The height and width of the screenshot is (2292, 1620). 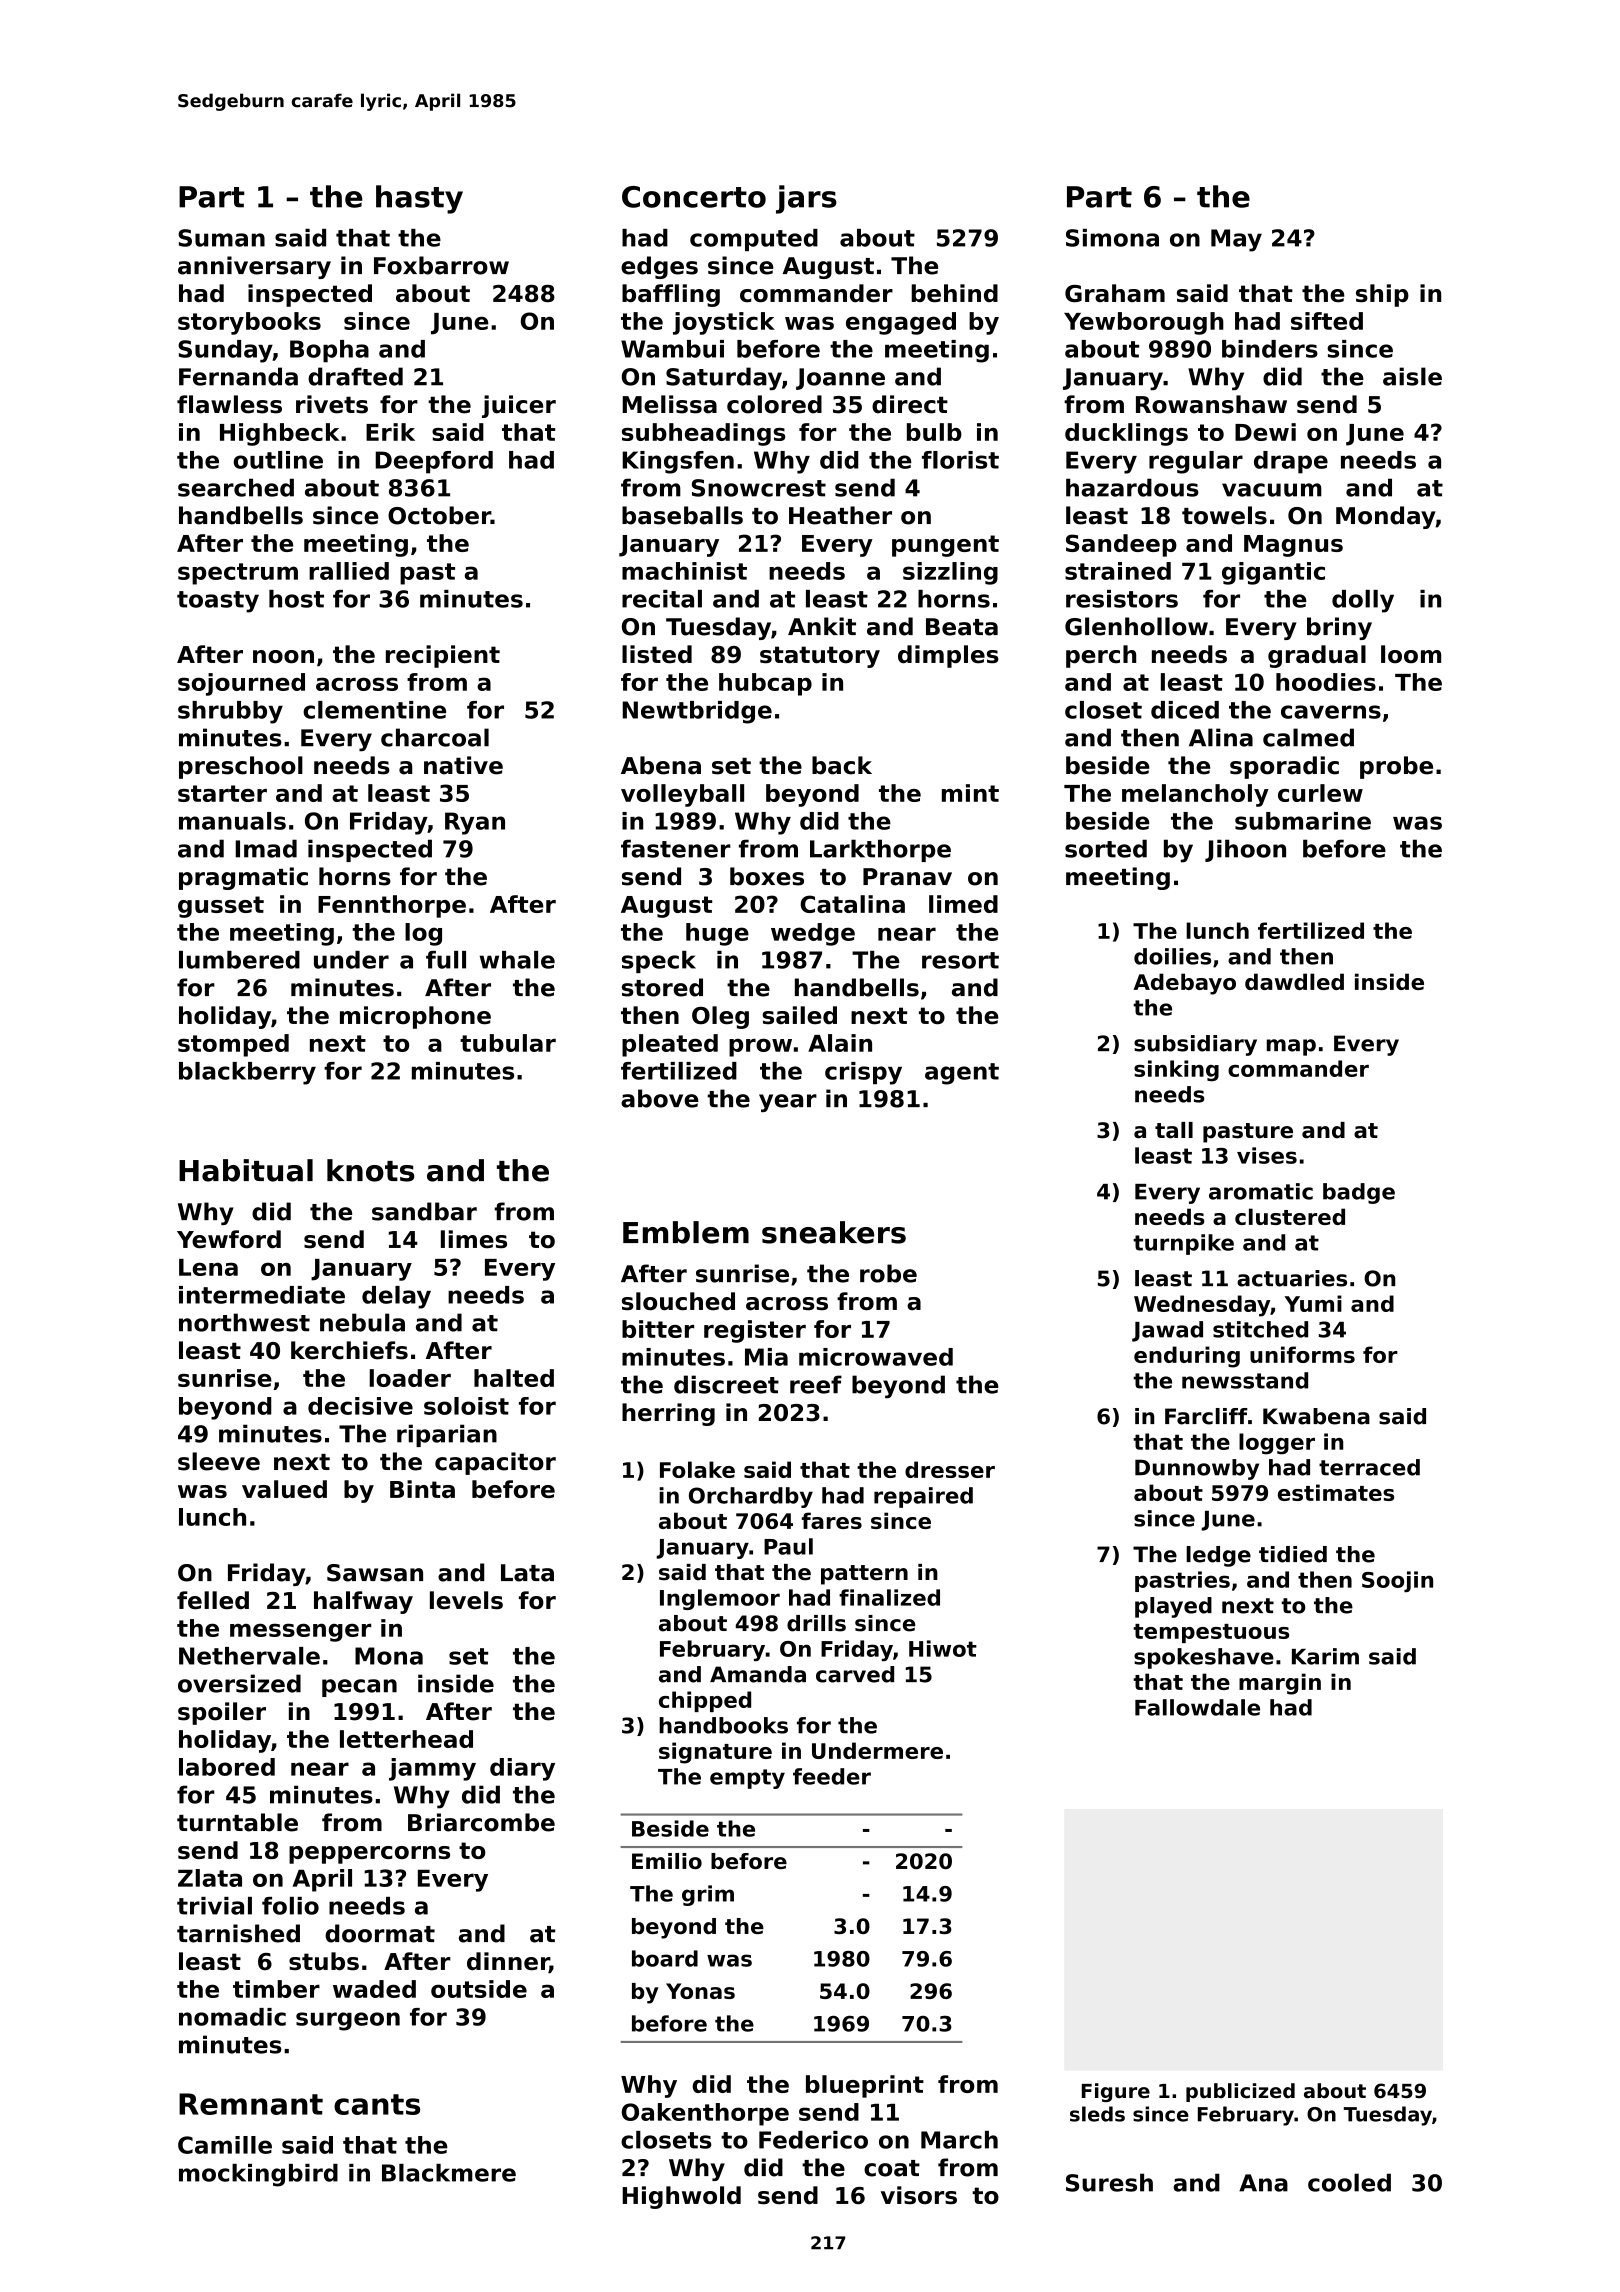 What do you see at coordinates (1197, 1707) in the screenshot?
I see `Fallowdale` at bounding box center [1197, 1707].
